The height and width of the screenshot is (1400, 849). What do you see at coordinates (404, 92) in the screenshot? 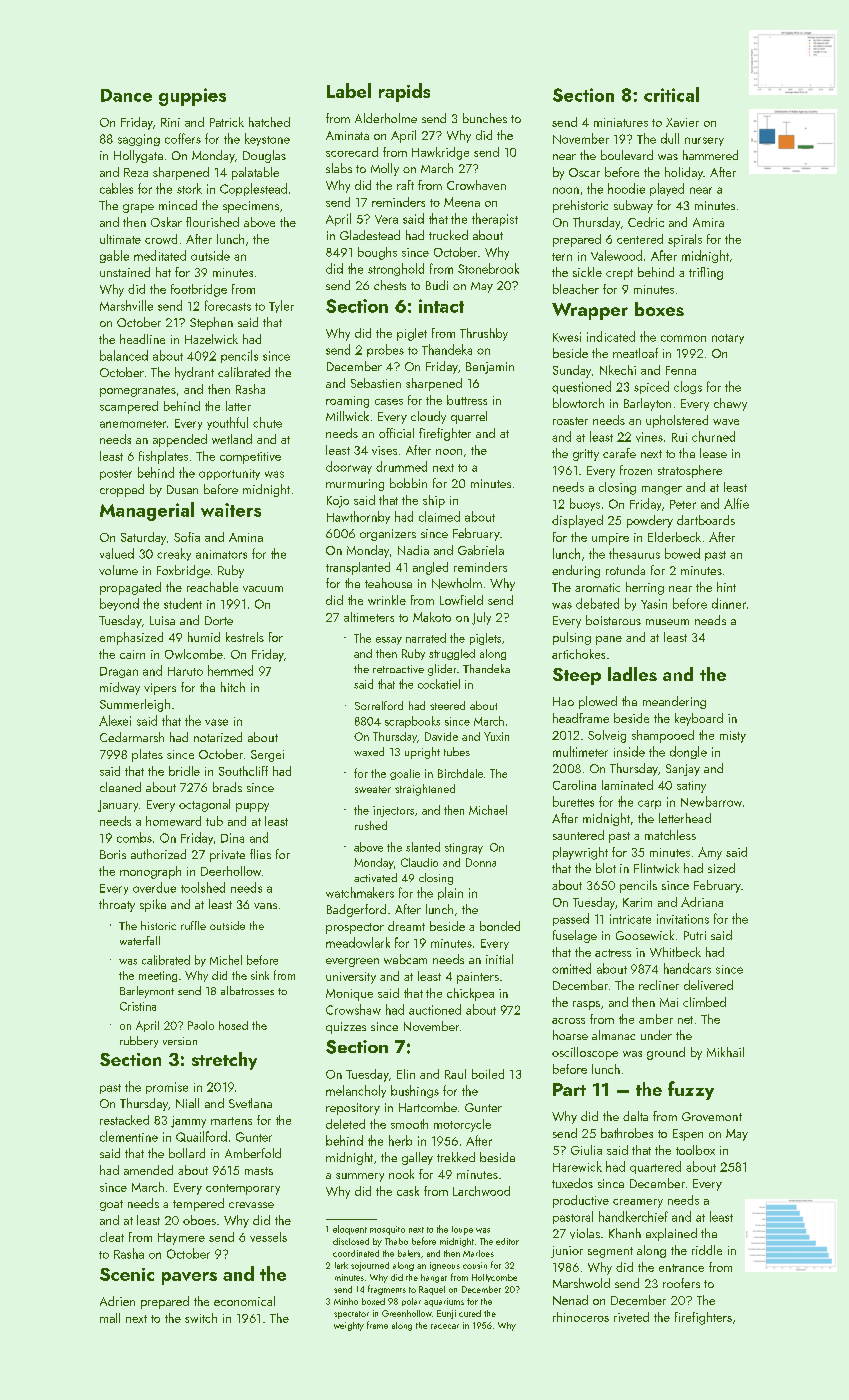
I see `rapids` at bounding box center [404, 92].
